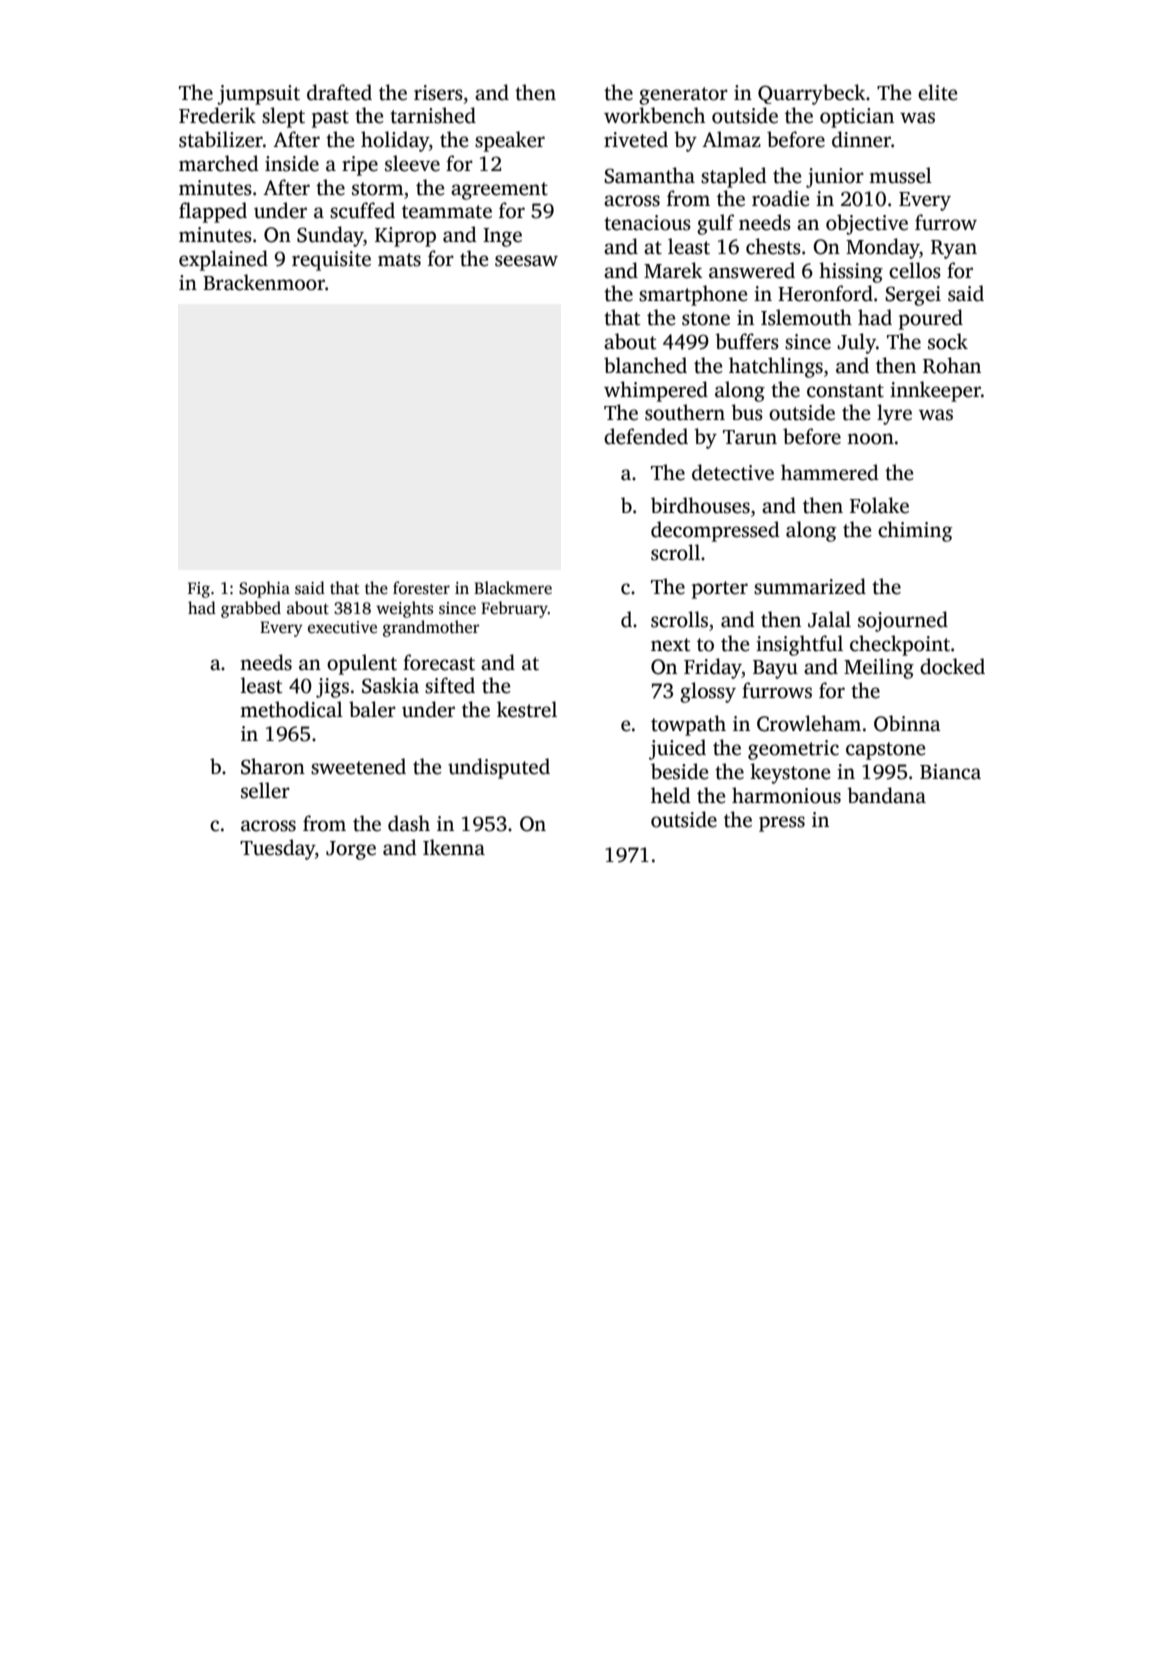 The width and height of the screenshot is (1165, 1654). What do you see at coordinates (264, 589) in the screenshot?
I see `Sophia` at bounding box center [264, 589].
